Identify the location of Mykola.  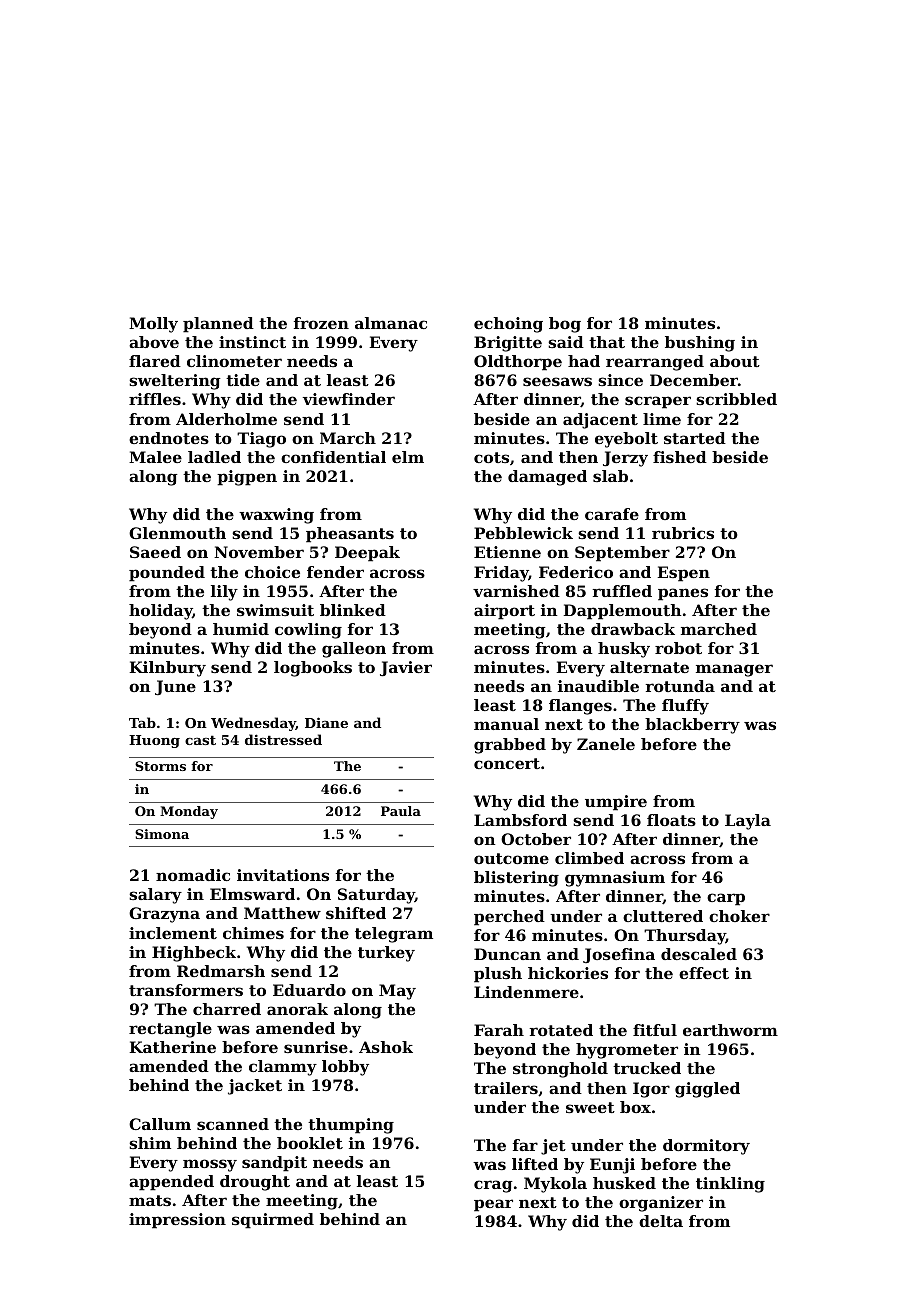
(555, 1185).
